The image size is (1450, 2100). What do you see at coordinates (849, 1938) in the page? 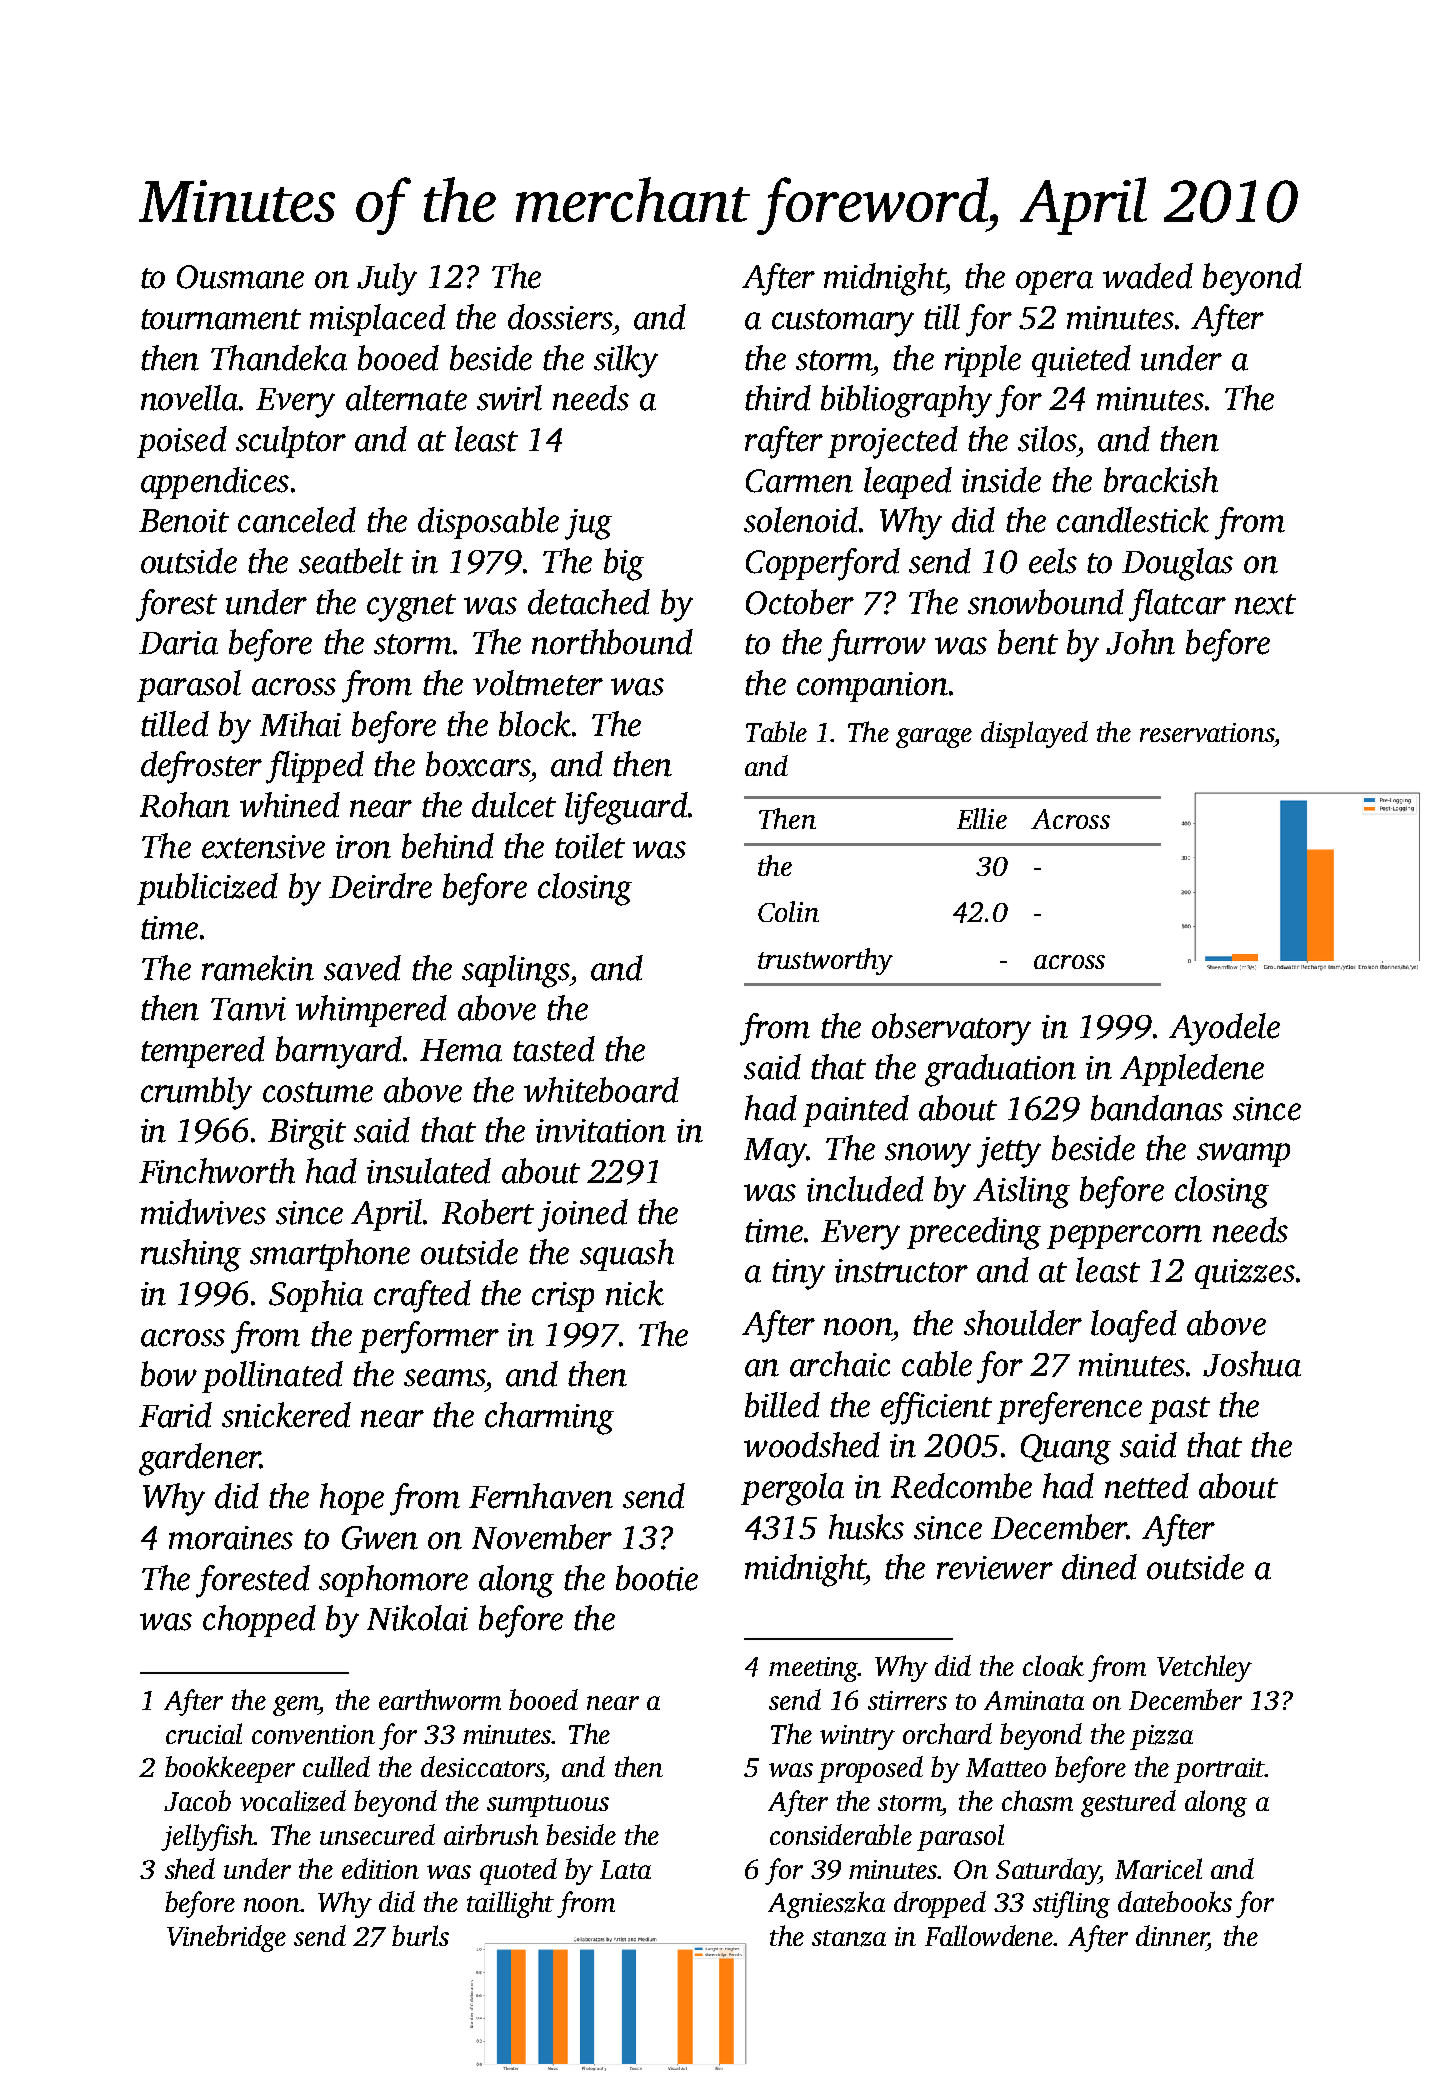
I see `stanza` at bounding box center [849, 1938].
